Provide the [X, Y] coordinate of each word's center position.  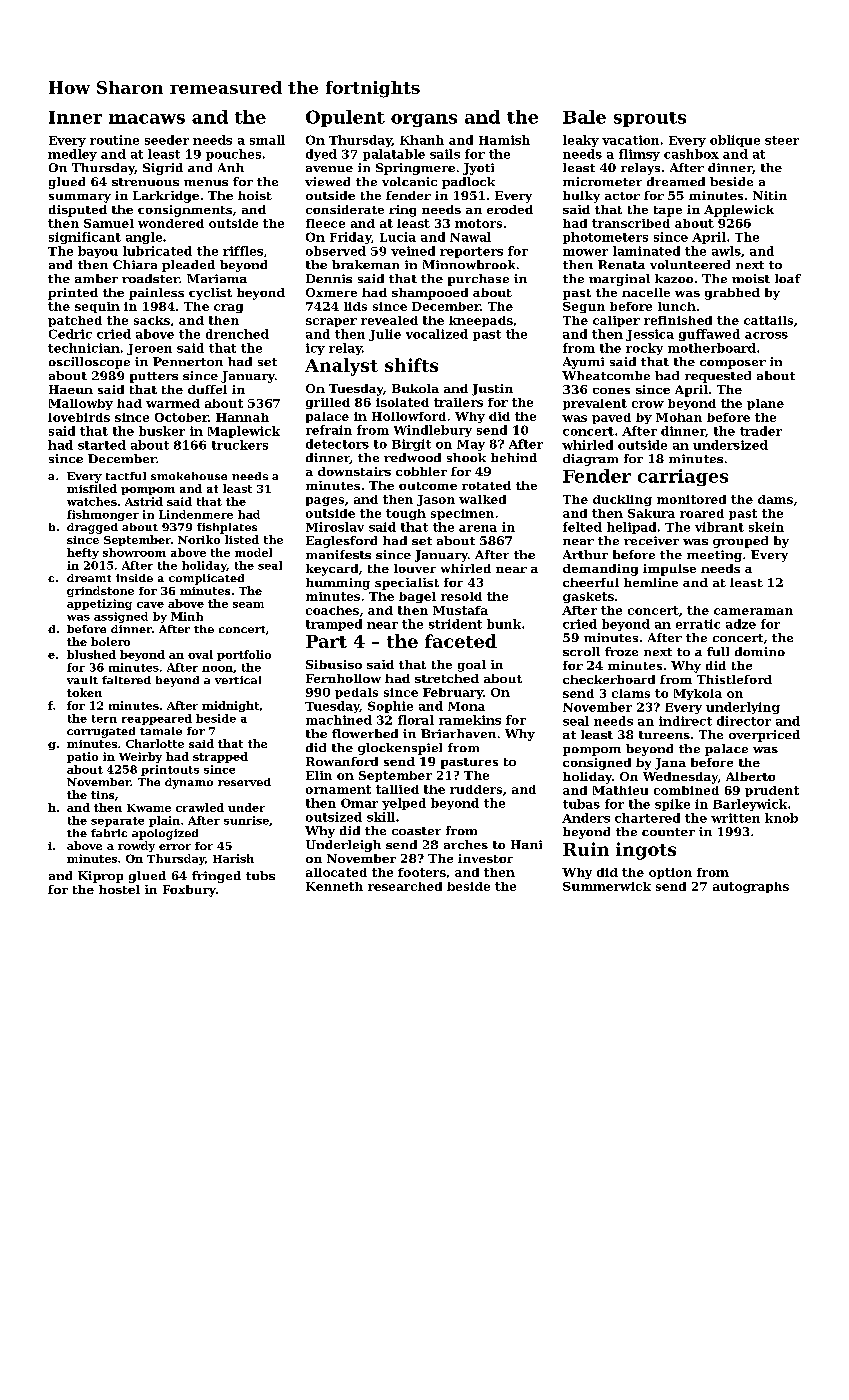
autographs [751, 887]
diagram [590, 460]
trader [761, 431]
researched [405, 886]
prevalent [595, 404]
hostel [119, 889]
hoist [255, 195]
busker [162, 431]
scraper [331, 322]
